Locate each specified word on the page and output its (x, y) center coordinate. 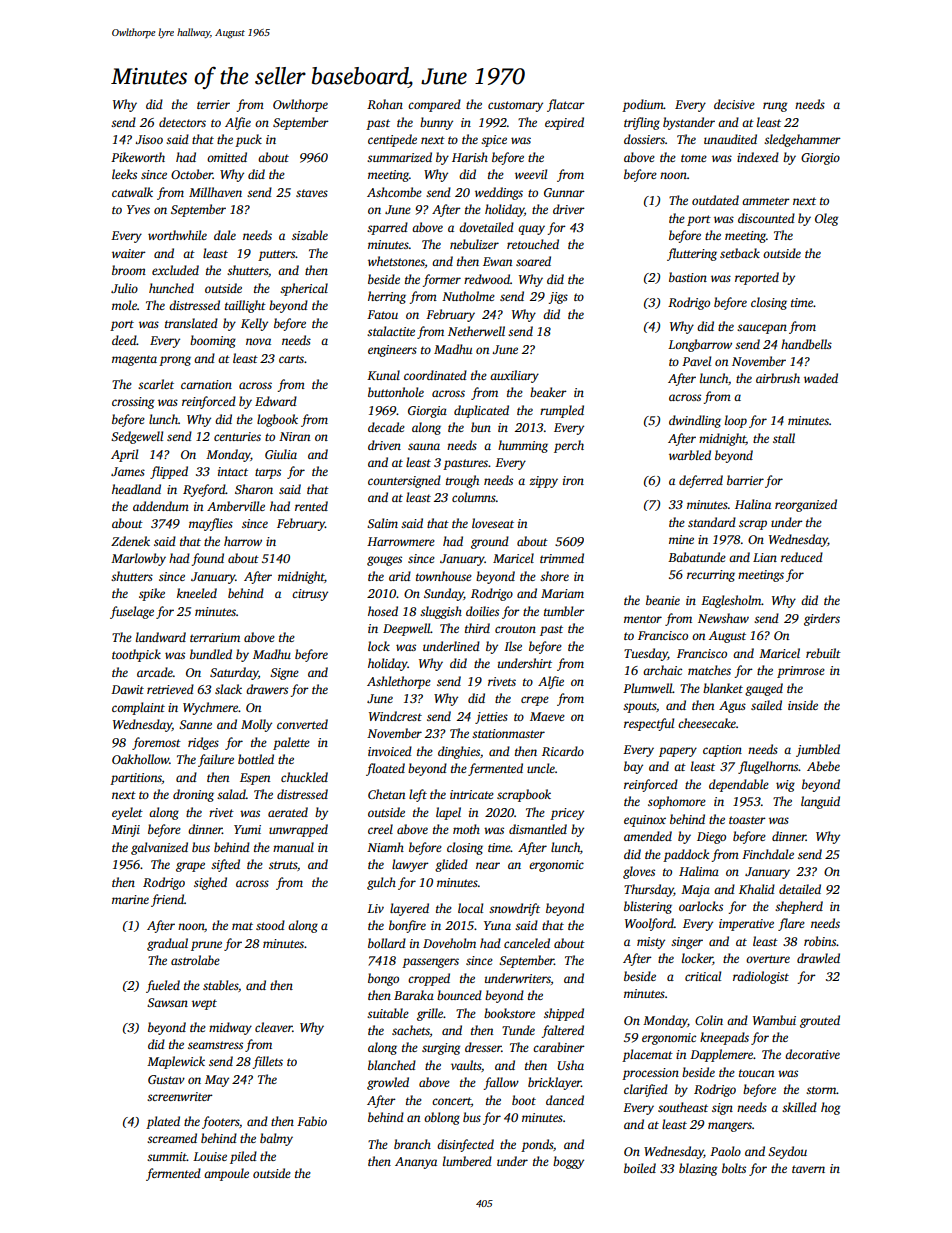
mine (681, 539)
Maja (695, 891)
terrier (213, 104)
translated (191, 323)
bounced (459, 995)
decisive (734, 104)
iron (573, 480)
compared (434, 105)
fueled (163, 986)
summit (167, 1156)
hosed (383, 611)
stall (784, 438)
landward (161, 637)
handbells (806, 344)
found (207, 559)
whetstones (396, 261)
